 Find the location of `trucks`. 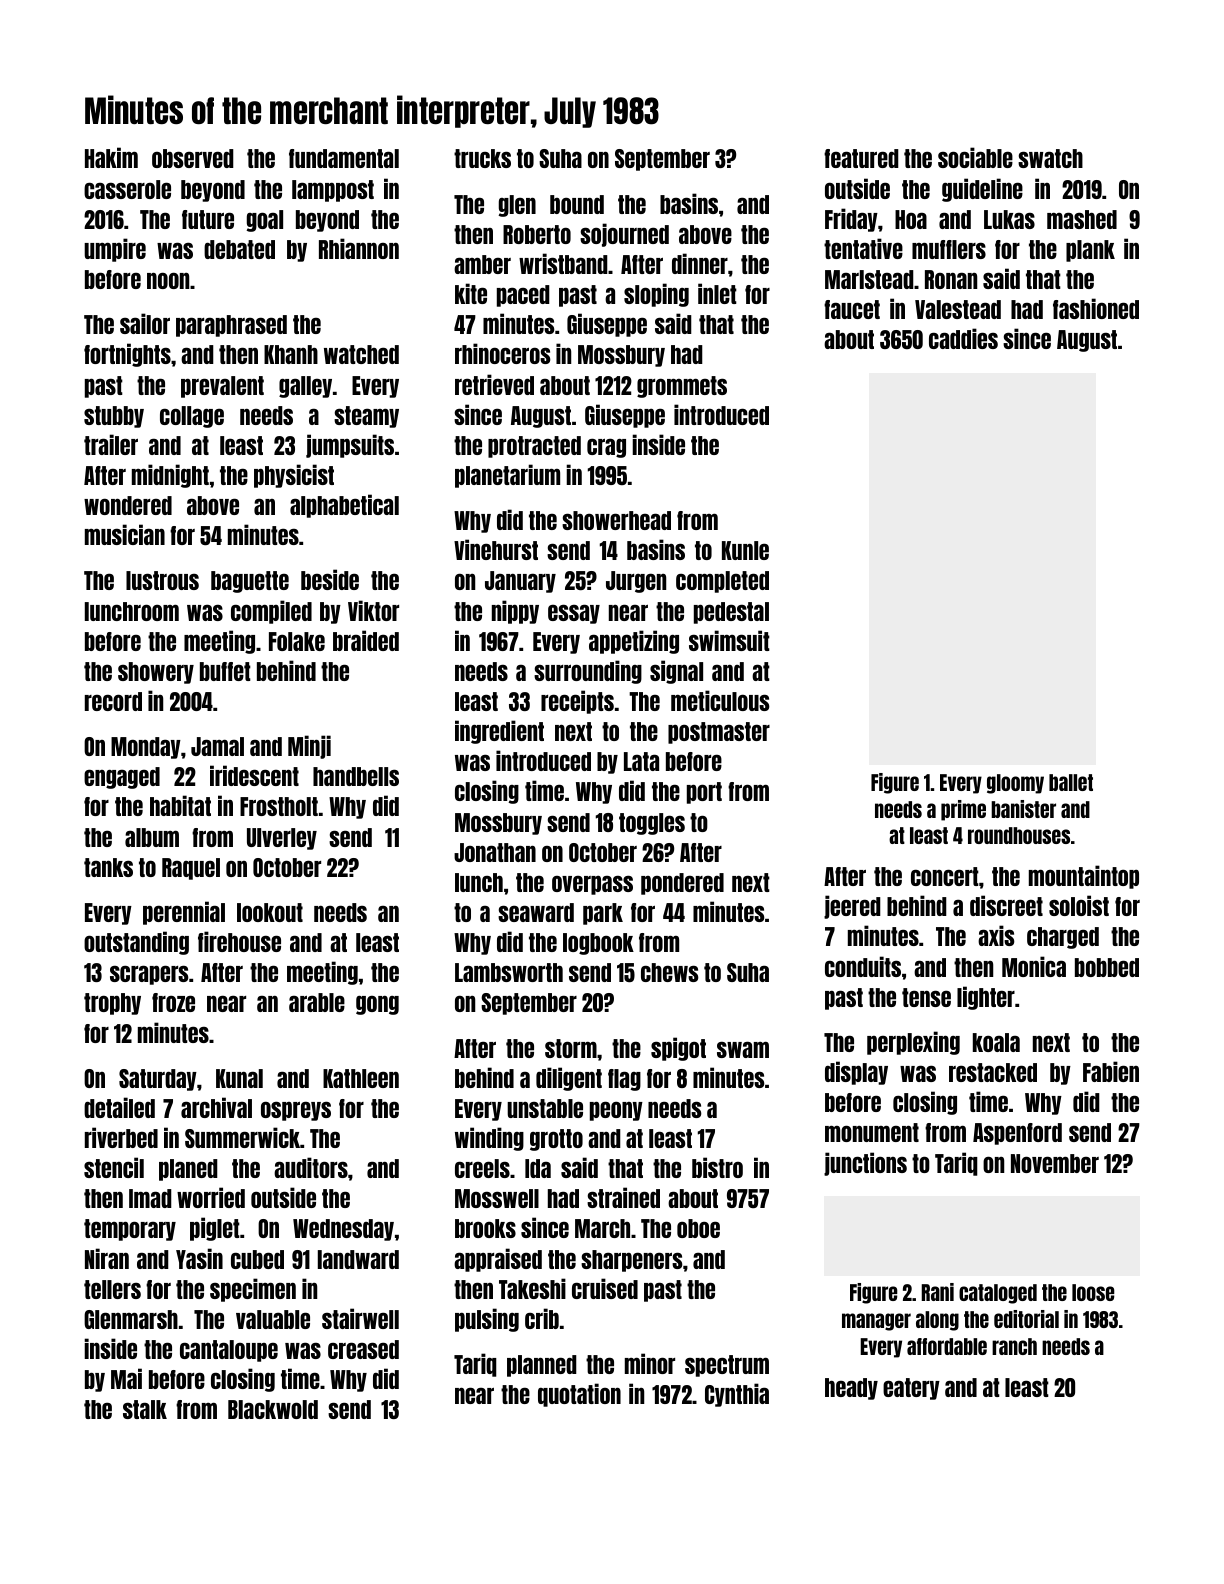

trucks is located at coordinates (482, 158).
